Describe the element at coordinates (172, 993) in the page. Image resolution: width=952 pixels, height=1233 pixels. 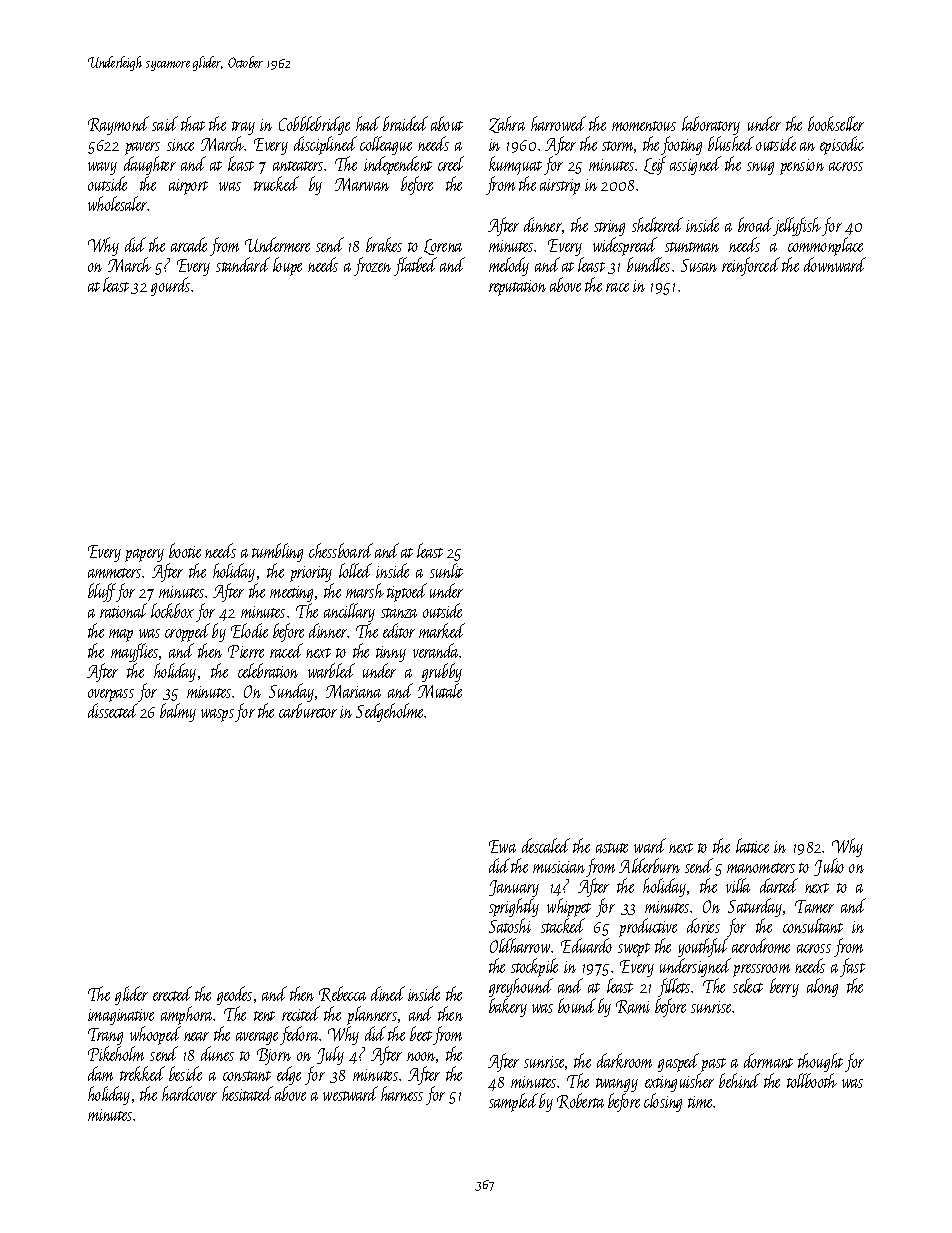
I see `erected` at that location.
